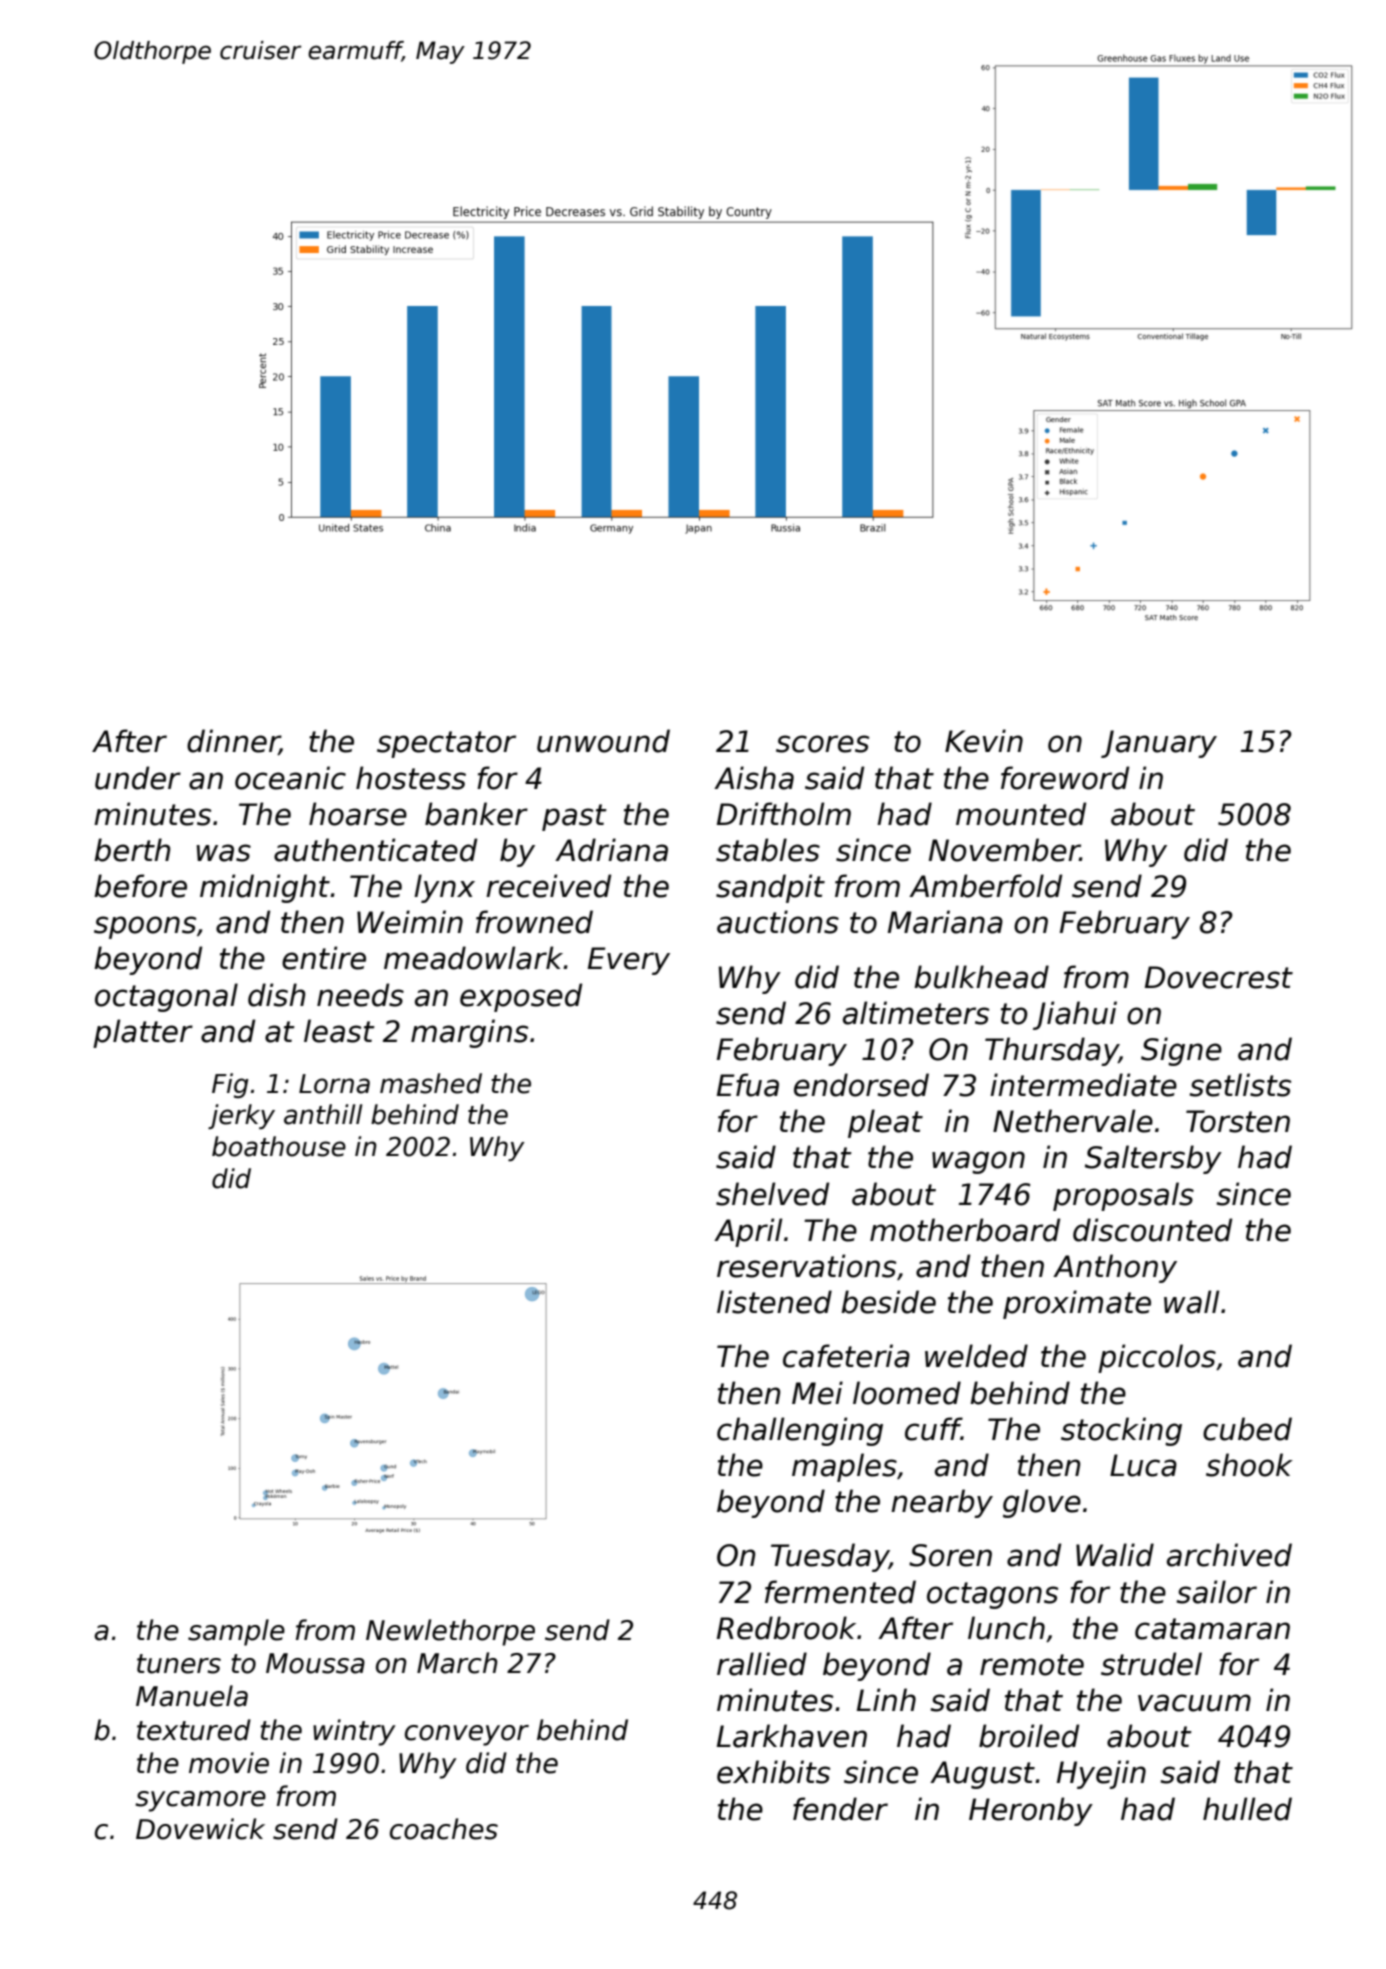 The width and height of the screenshot is (1386, 1969). What do you see at coordinates (603, 741) in the screenshot?
I see `unwound` at bounding box center [603, 741].
